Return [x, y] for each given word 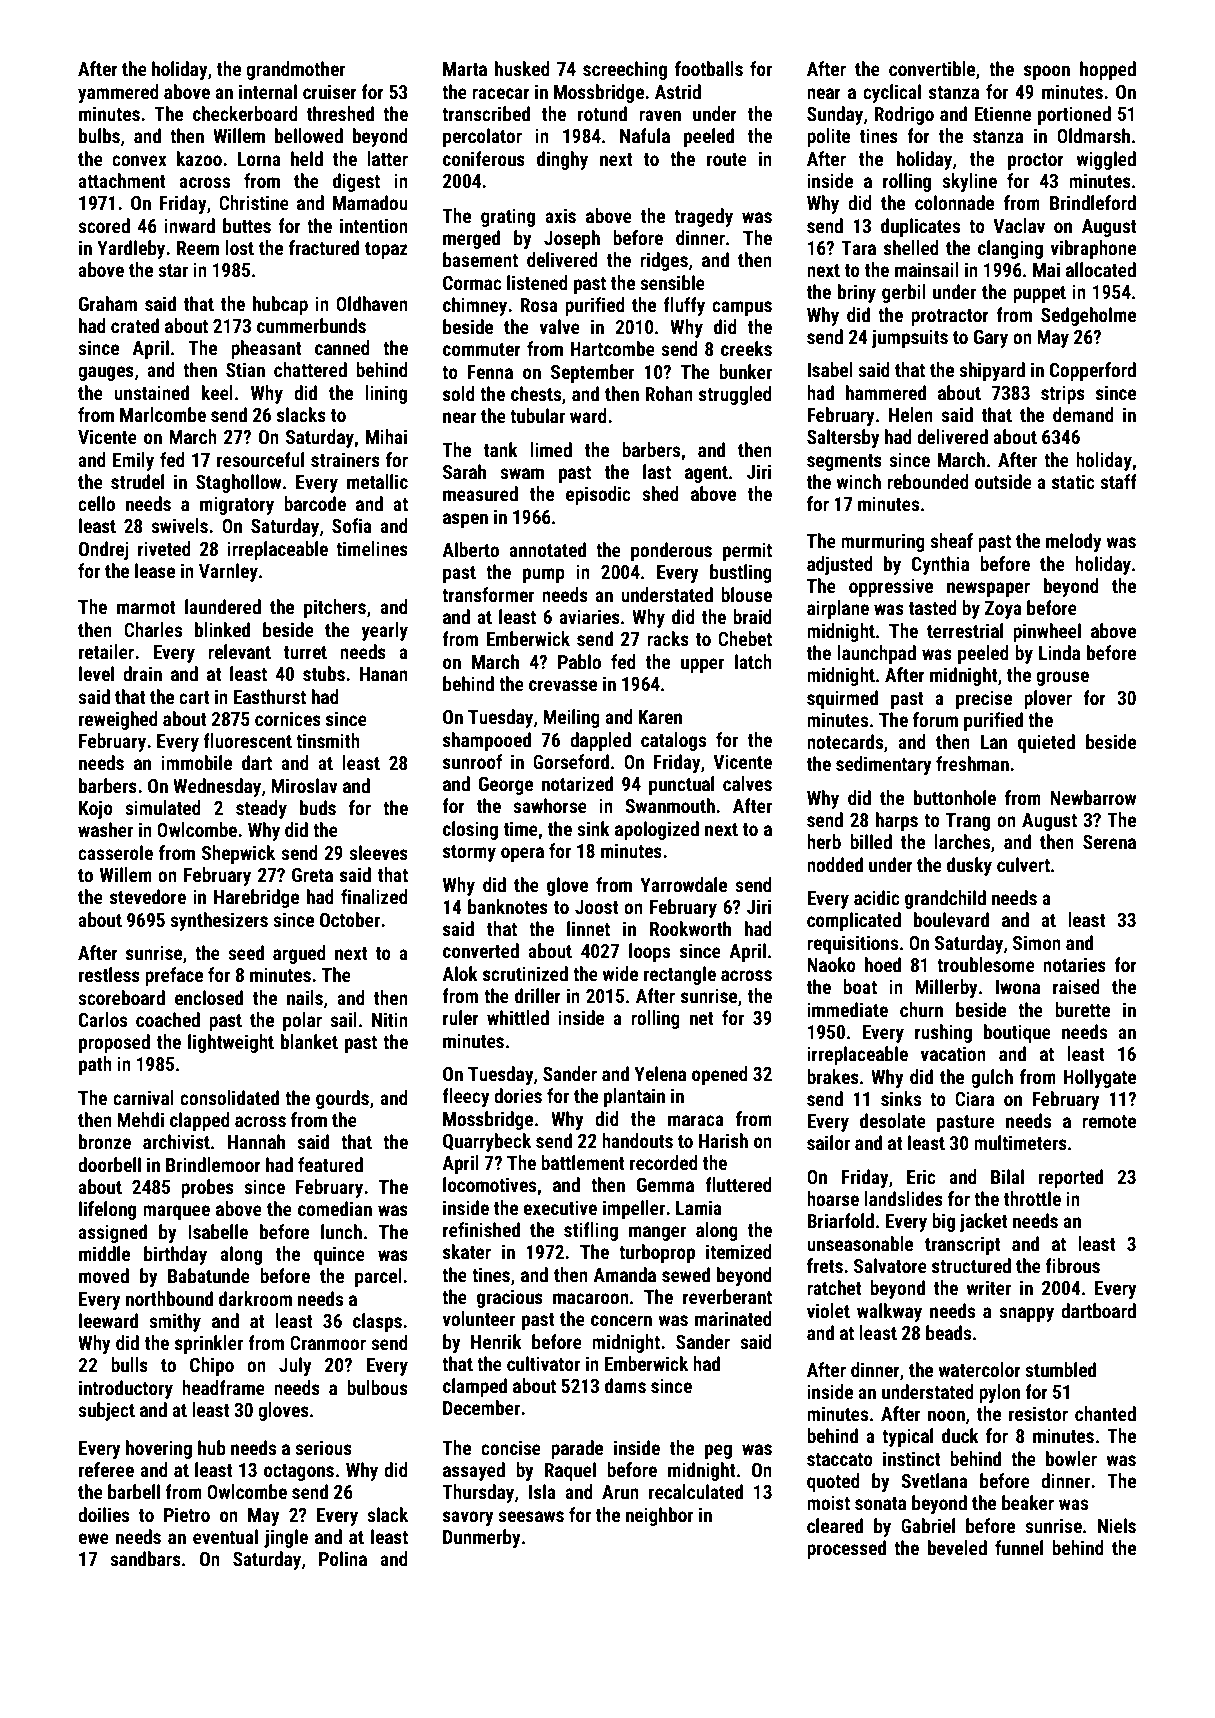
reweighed [118, 720]
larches [962, 841]
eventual [225, 1536]
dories [518, 1095]
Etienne [1002, 113]
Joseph [572, 239]
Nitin [390, 1019]
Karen [660, 717]
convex [139, 160]
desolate [893, 1120]
